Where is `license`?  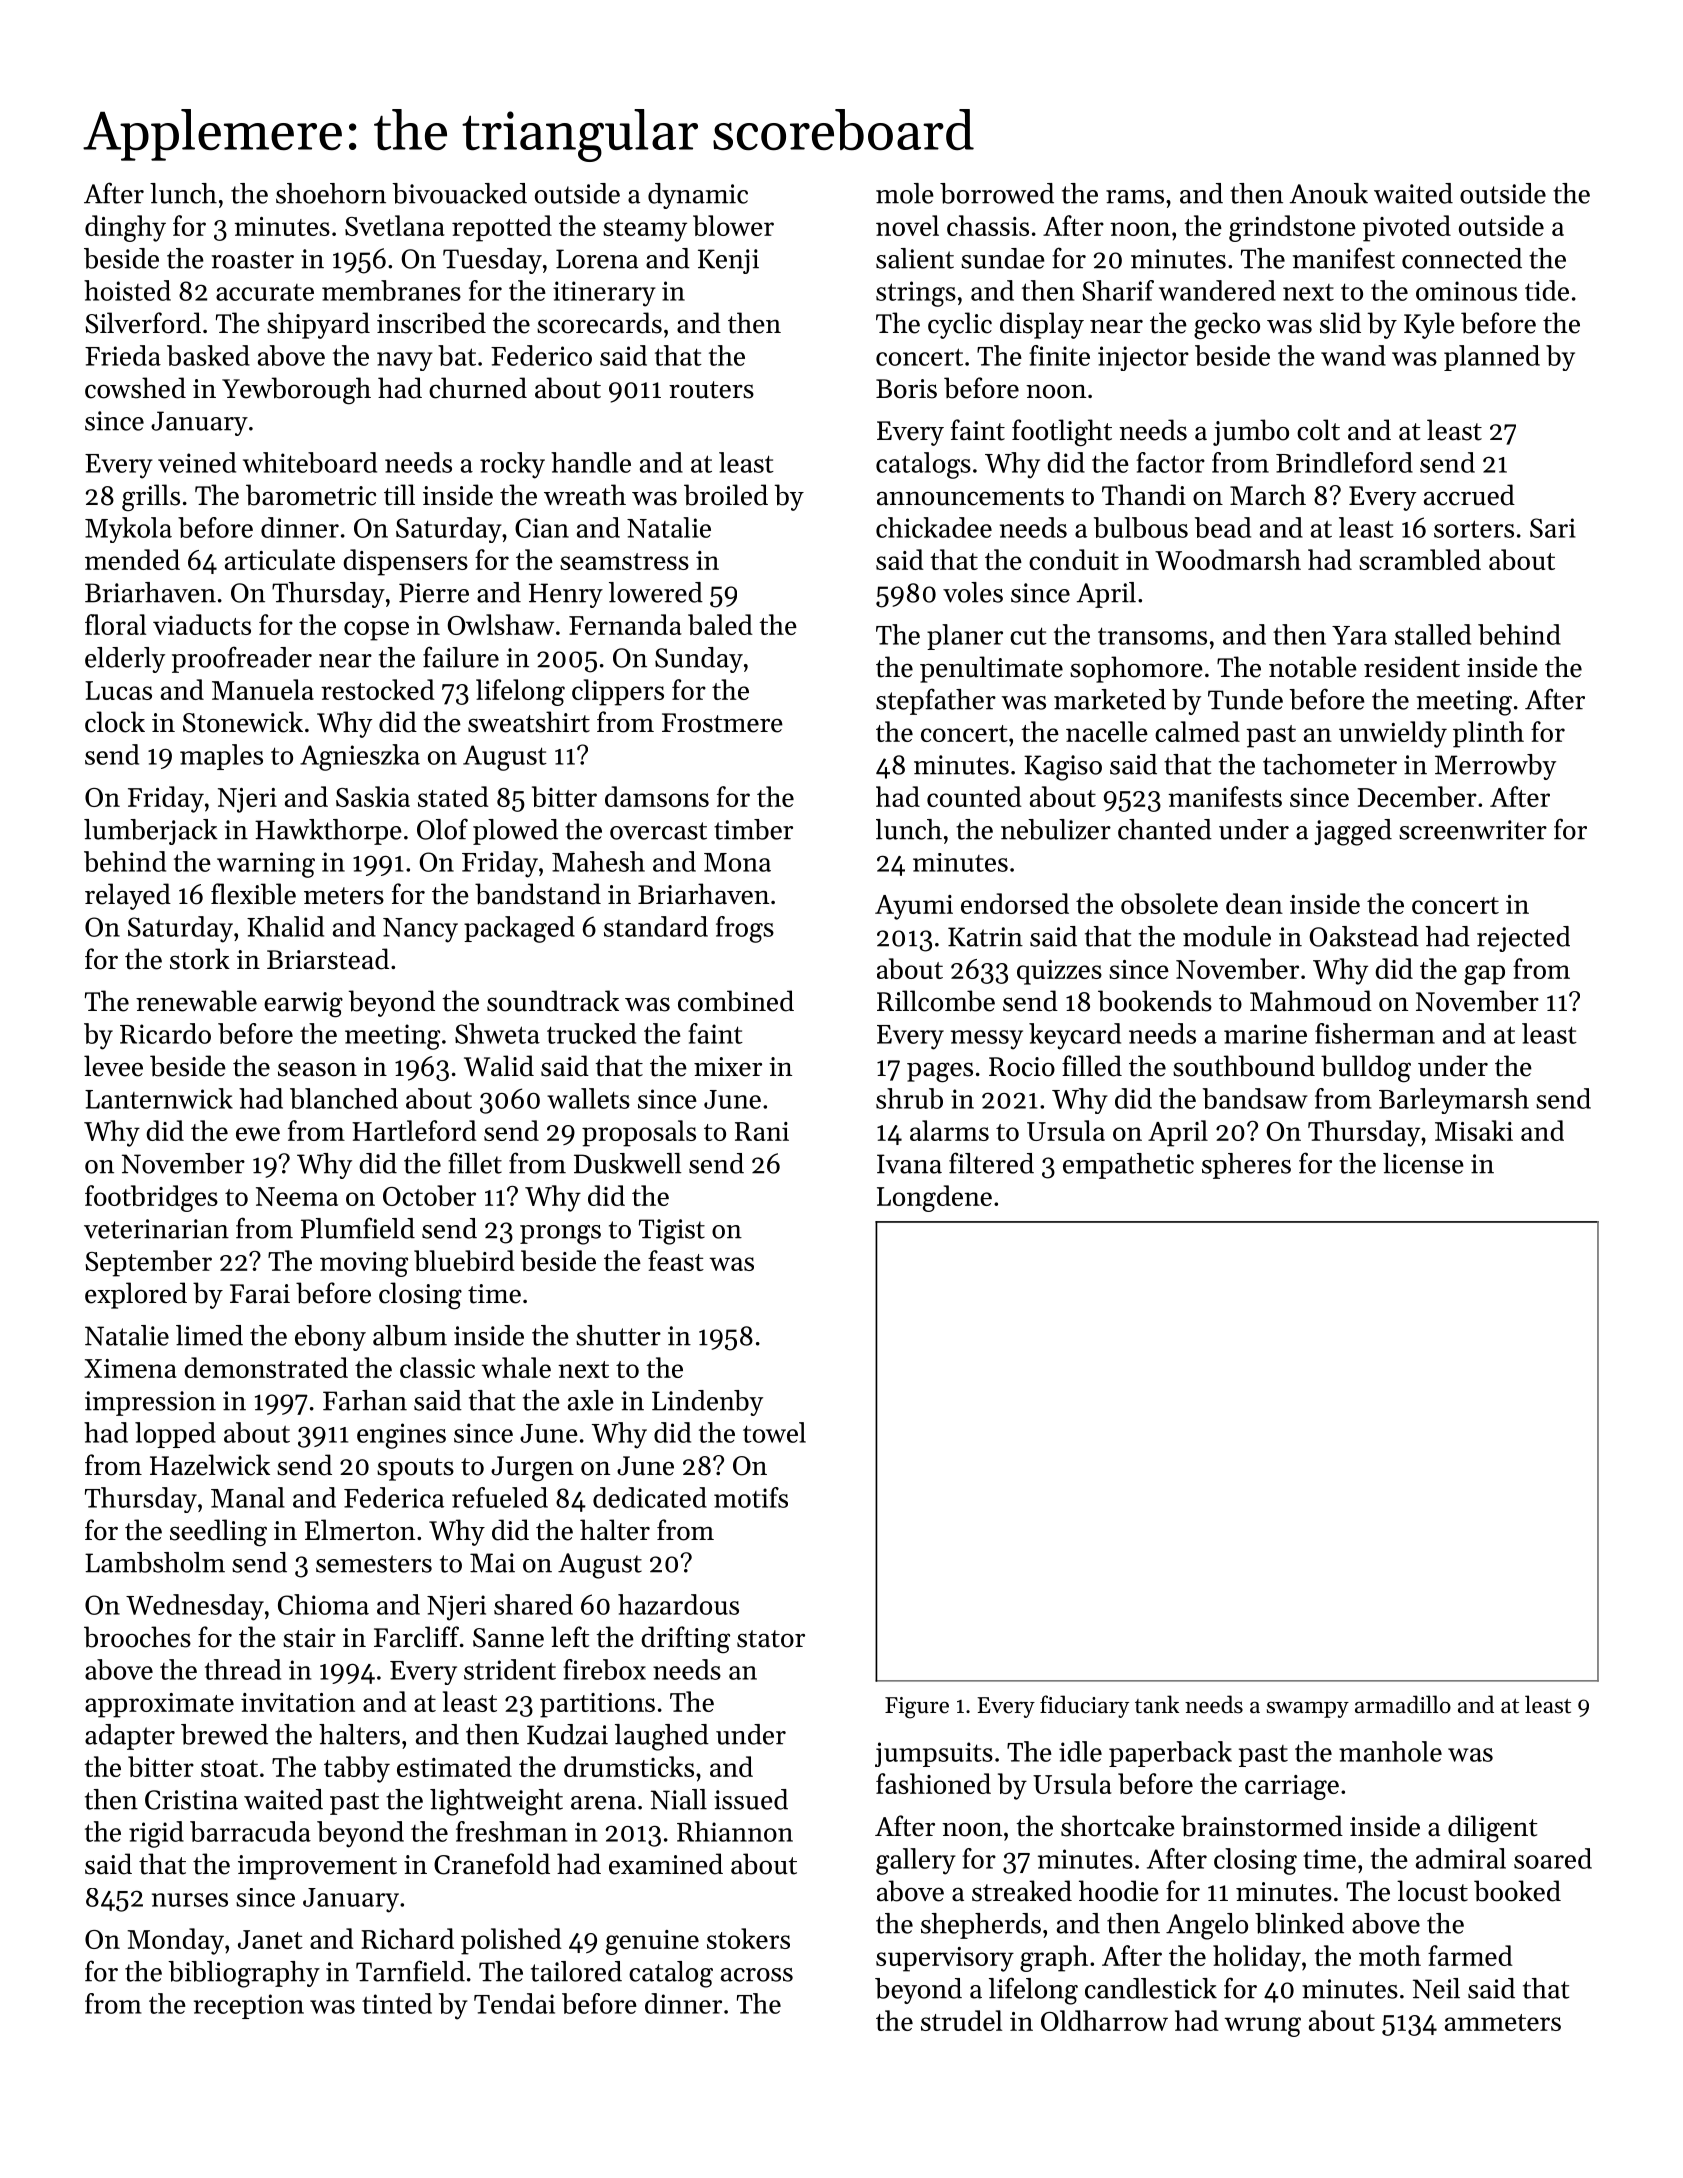 license is located at coordinates (1423, 1163).
